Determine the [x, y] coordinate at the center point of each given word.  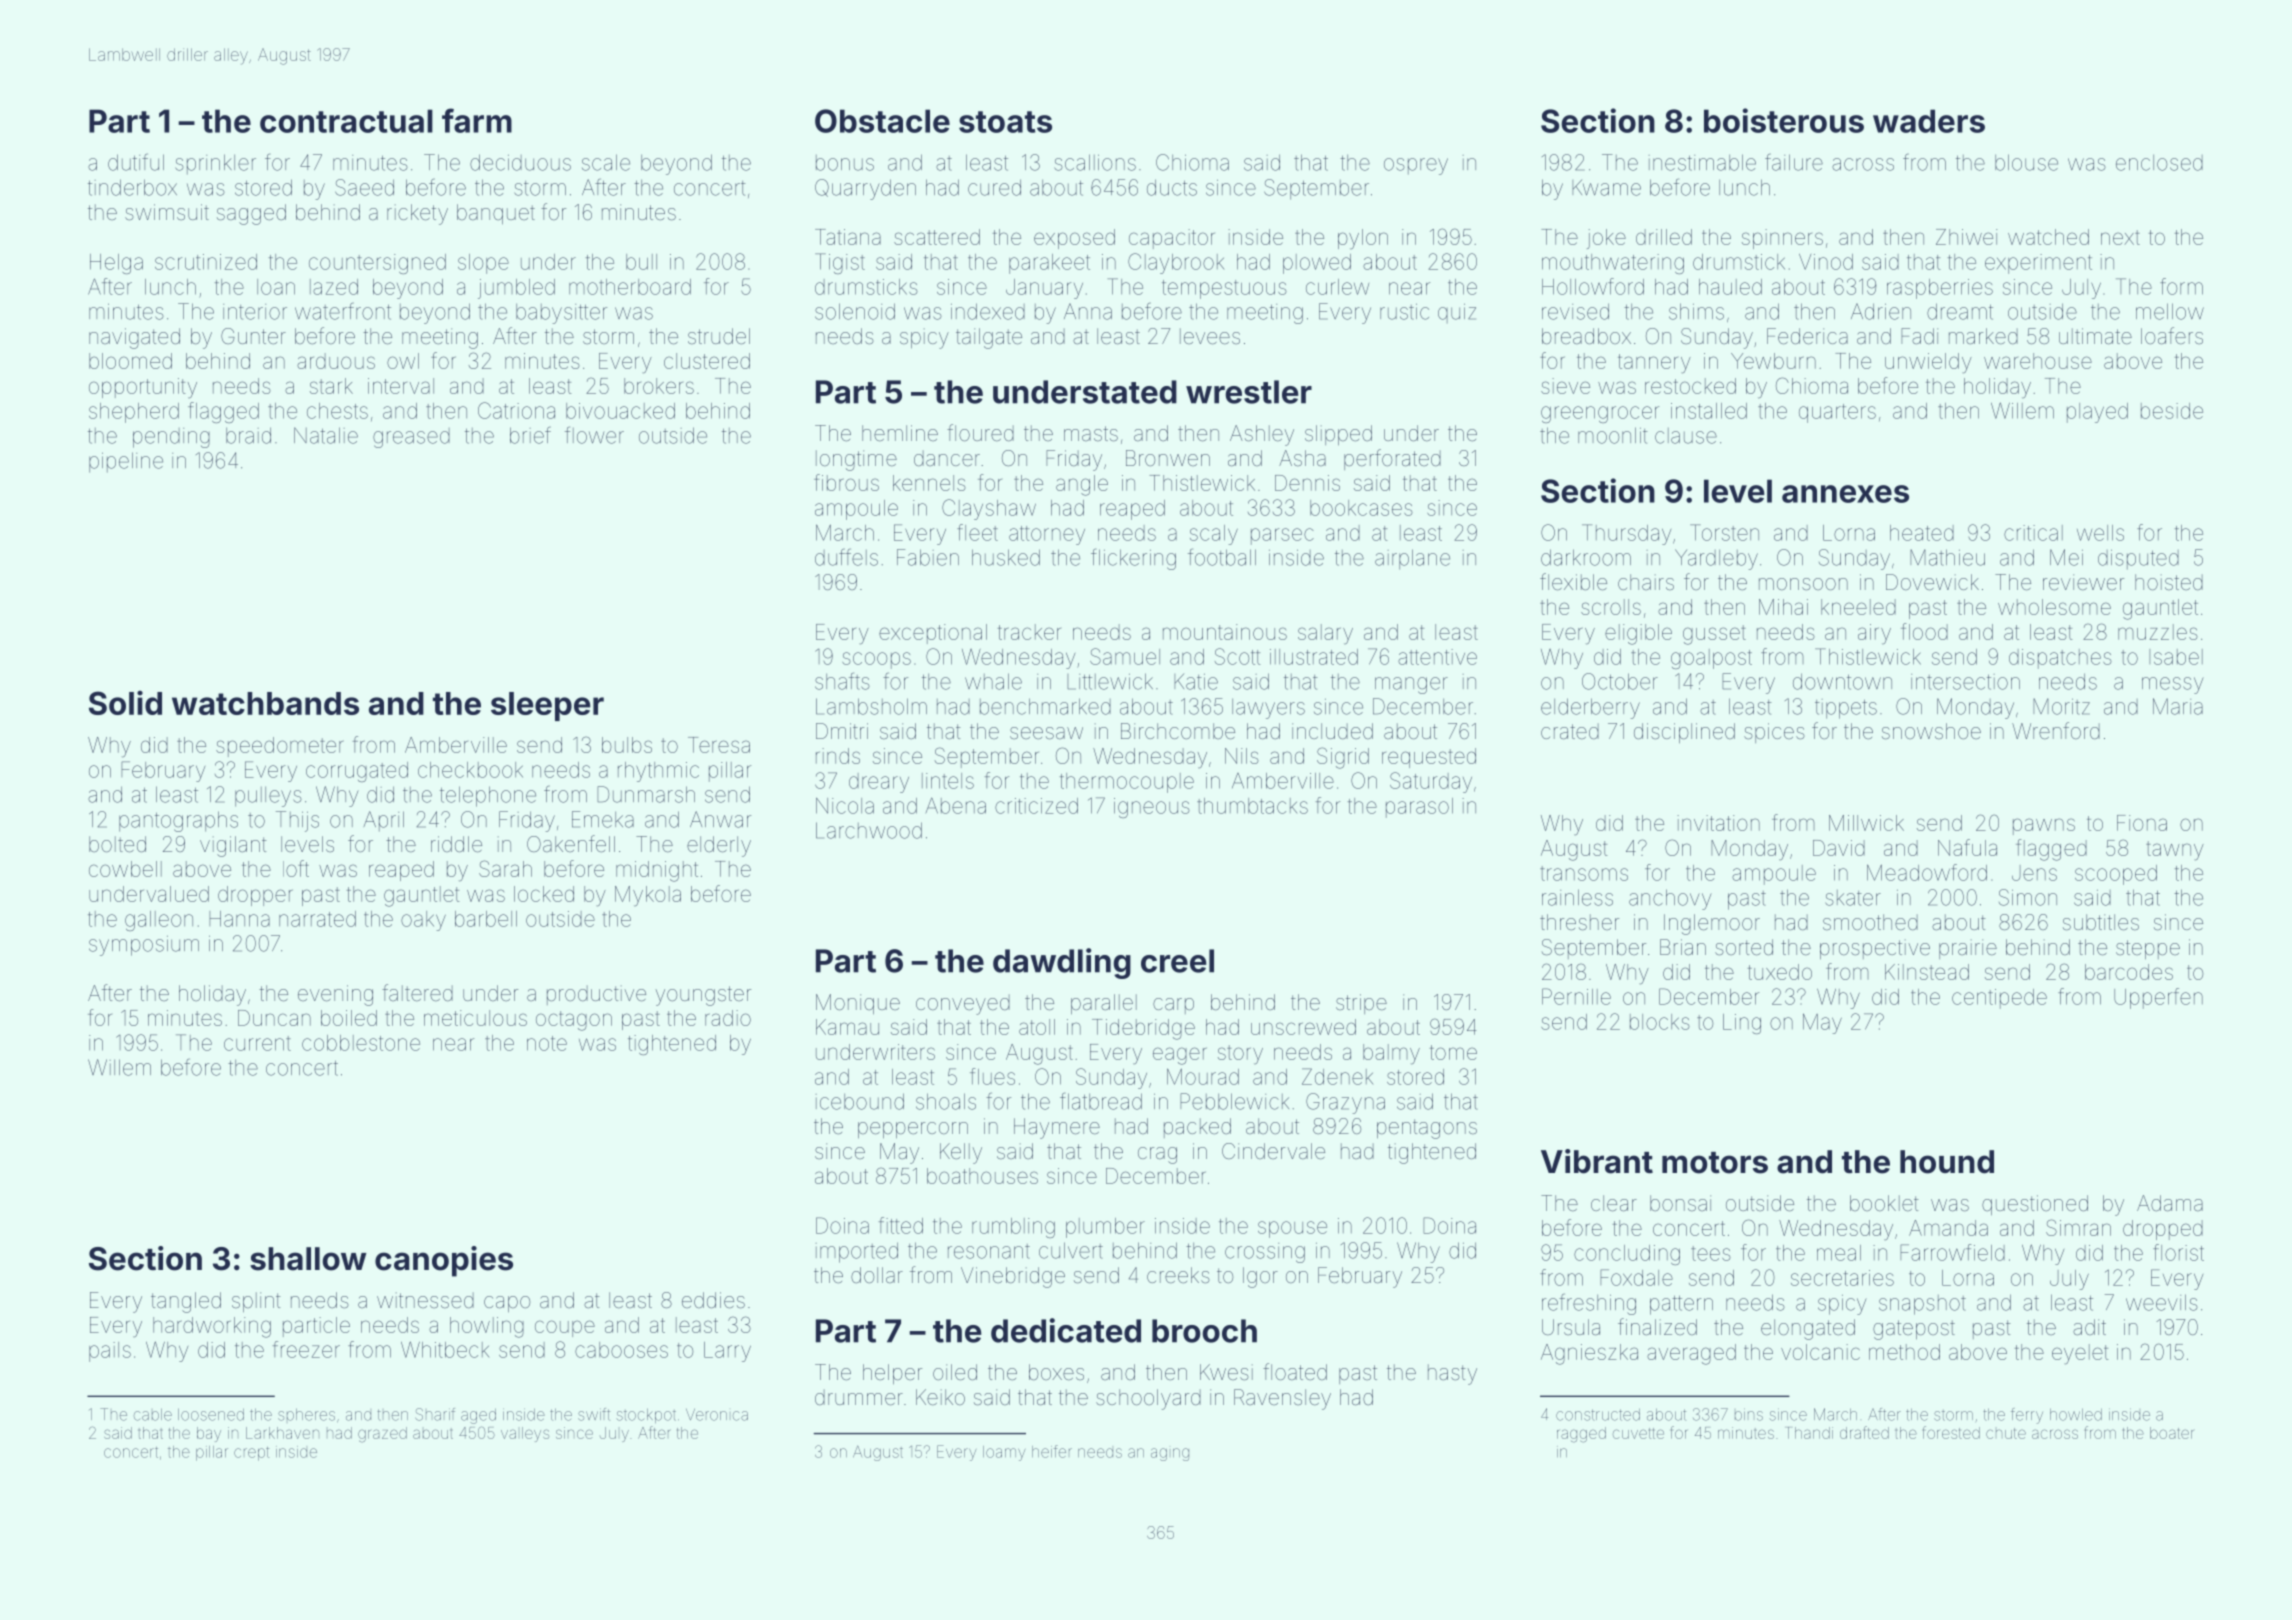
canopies [444, 1261]
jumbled [516, 289]
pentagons [1427, 1129]
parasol [1419, 808]
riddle [456, 844]
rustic [1404, 312]
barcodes [2129, 972]
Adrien [1881, 311]
